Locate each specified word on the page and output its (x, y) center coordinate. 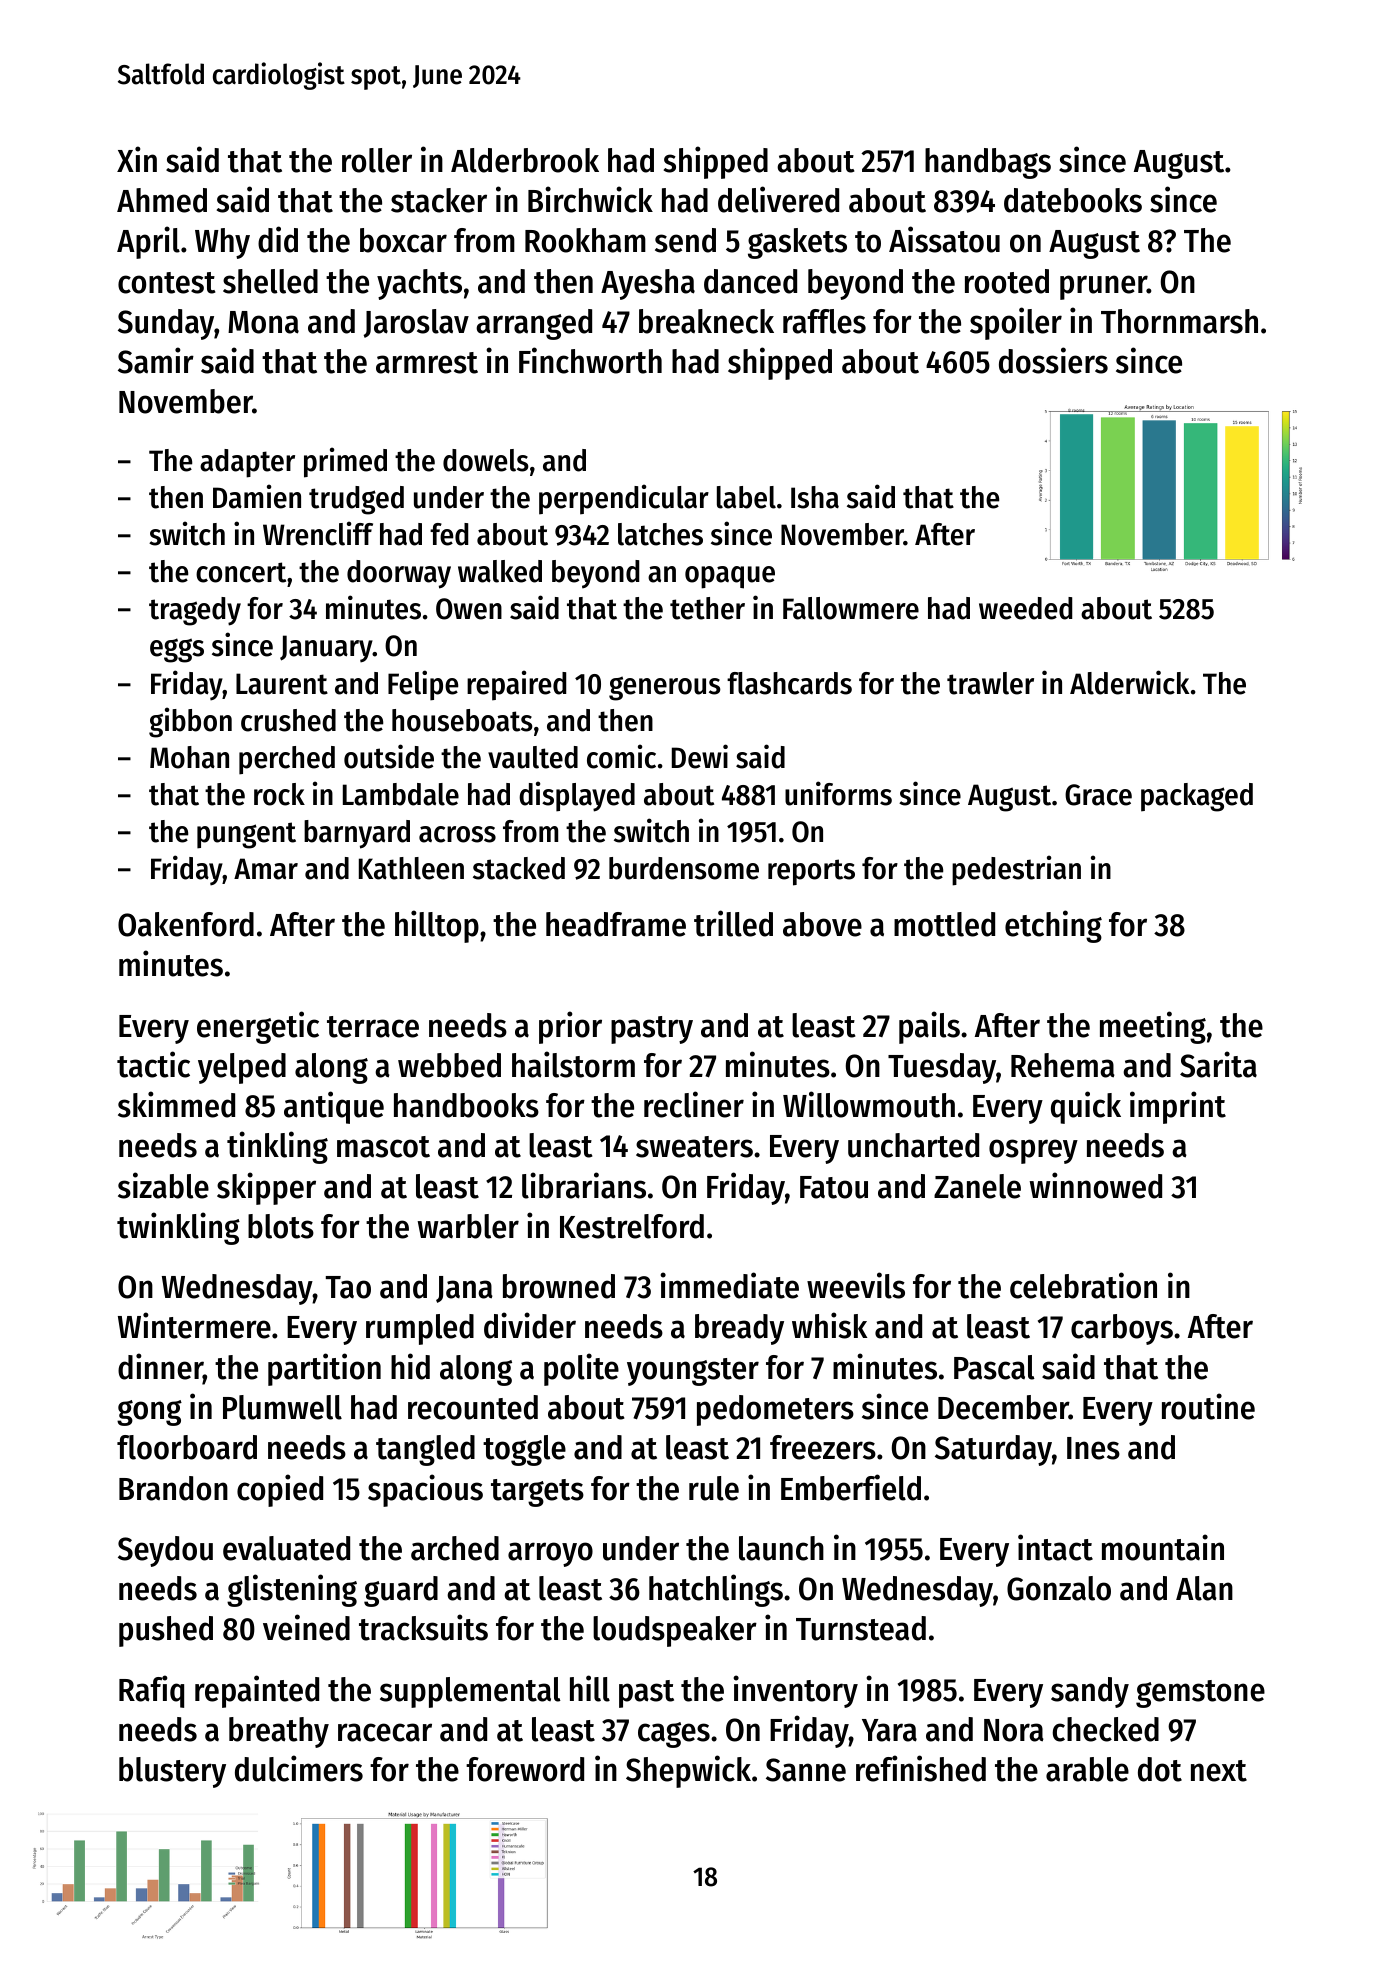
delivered (778, 199)
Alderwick (1129, 682)
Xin (137, 159)
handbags (988, 163)
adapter (247, 463)
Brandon (173, 1488)
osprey (1033, 1151)
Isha (815, 497)
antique (334, 1107)
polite (581, 1369)
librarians (584, 1185)
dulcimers (299, 1768)
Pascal (994, 1367)
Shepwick (688, 1771)
